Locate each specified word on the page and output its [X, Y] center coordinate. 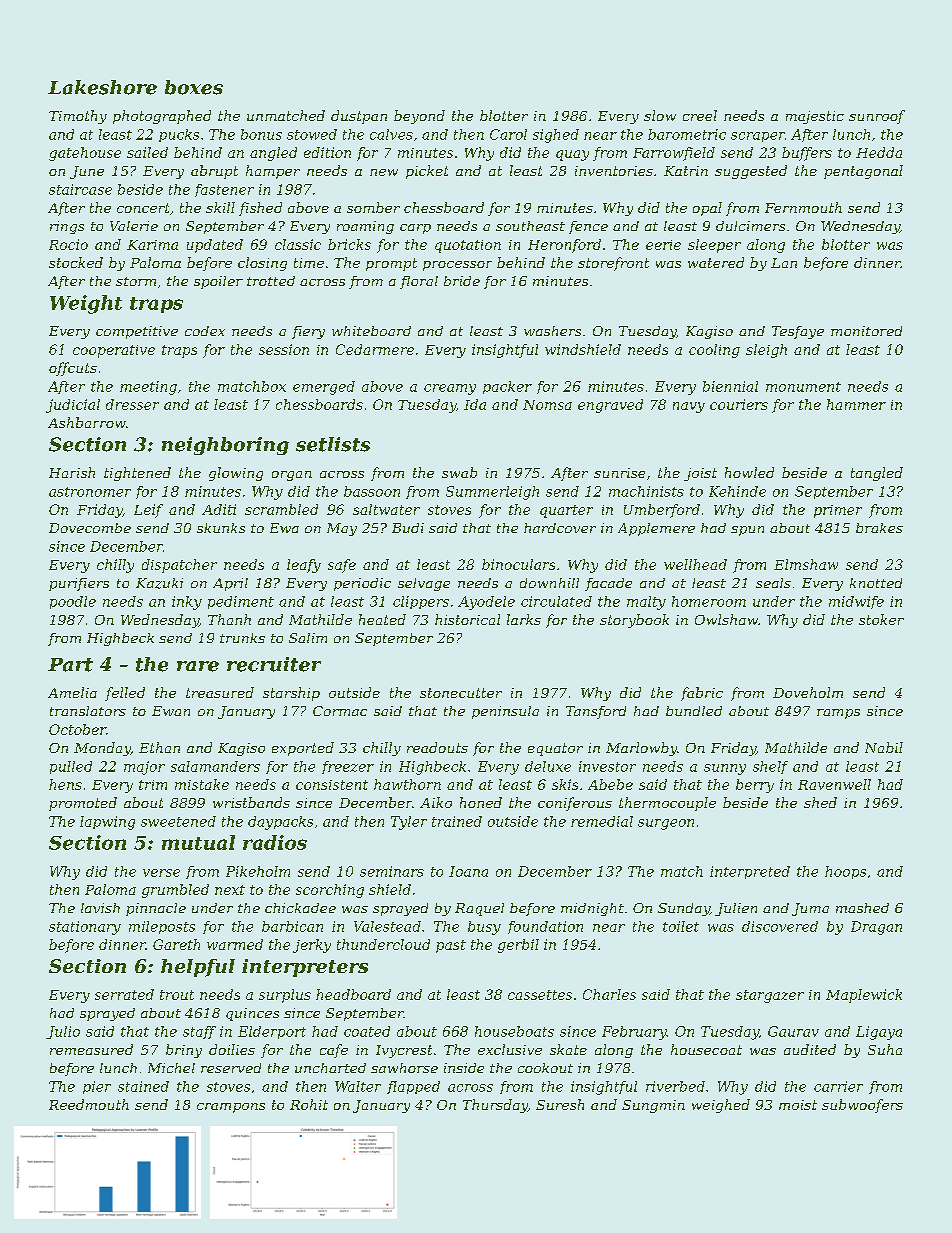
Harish [72, 472]
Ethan [159, 747]
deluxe [548, 766]
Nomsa [547, 405]
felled [125, 694]
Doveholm [808, 692]
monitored [866, 331]
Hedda [879, 152]
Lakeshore [102, 87]
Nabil [884, 747]
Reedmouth [89, 1104]
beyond [419, 117]
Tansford [596, 712]
